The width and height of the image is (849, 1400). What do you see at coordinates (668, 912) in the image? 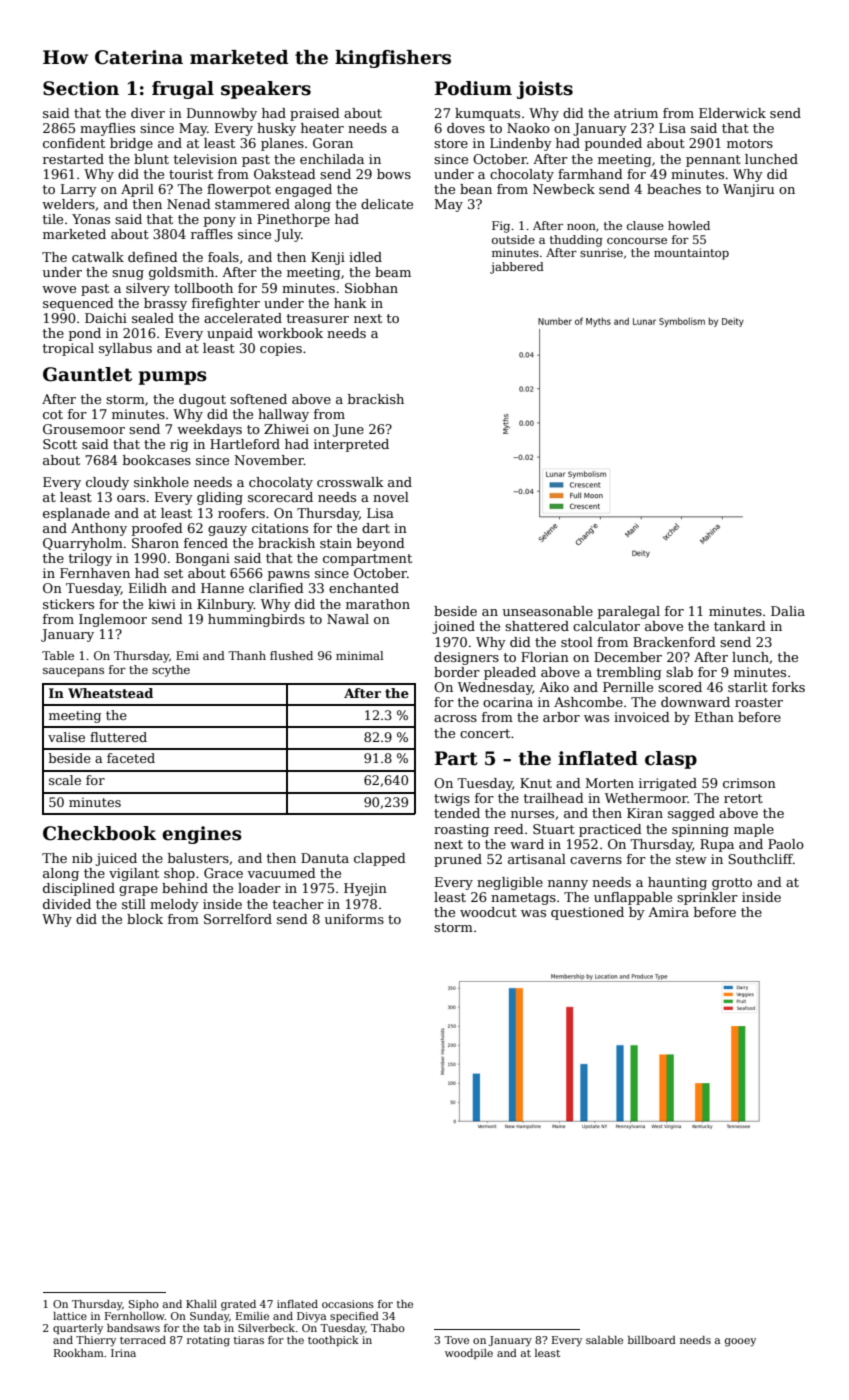
I see `Amira` at bounding box center [668, 912].
